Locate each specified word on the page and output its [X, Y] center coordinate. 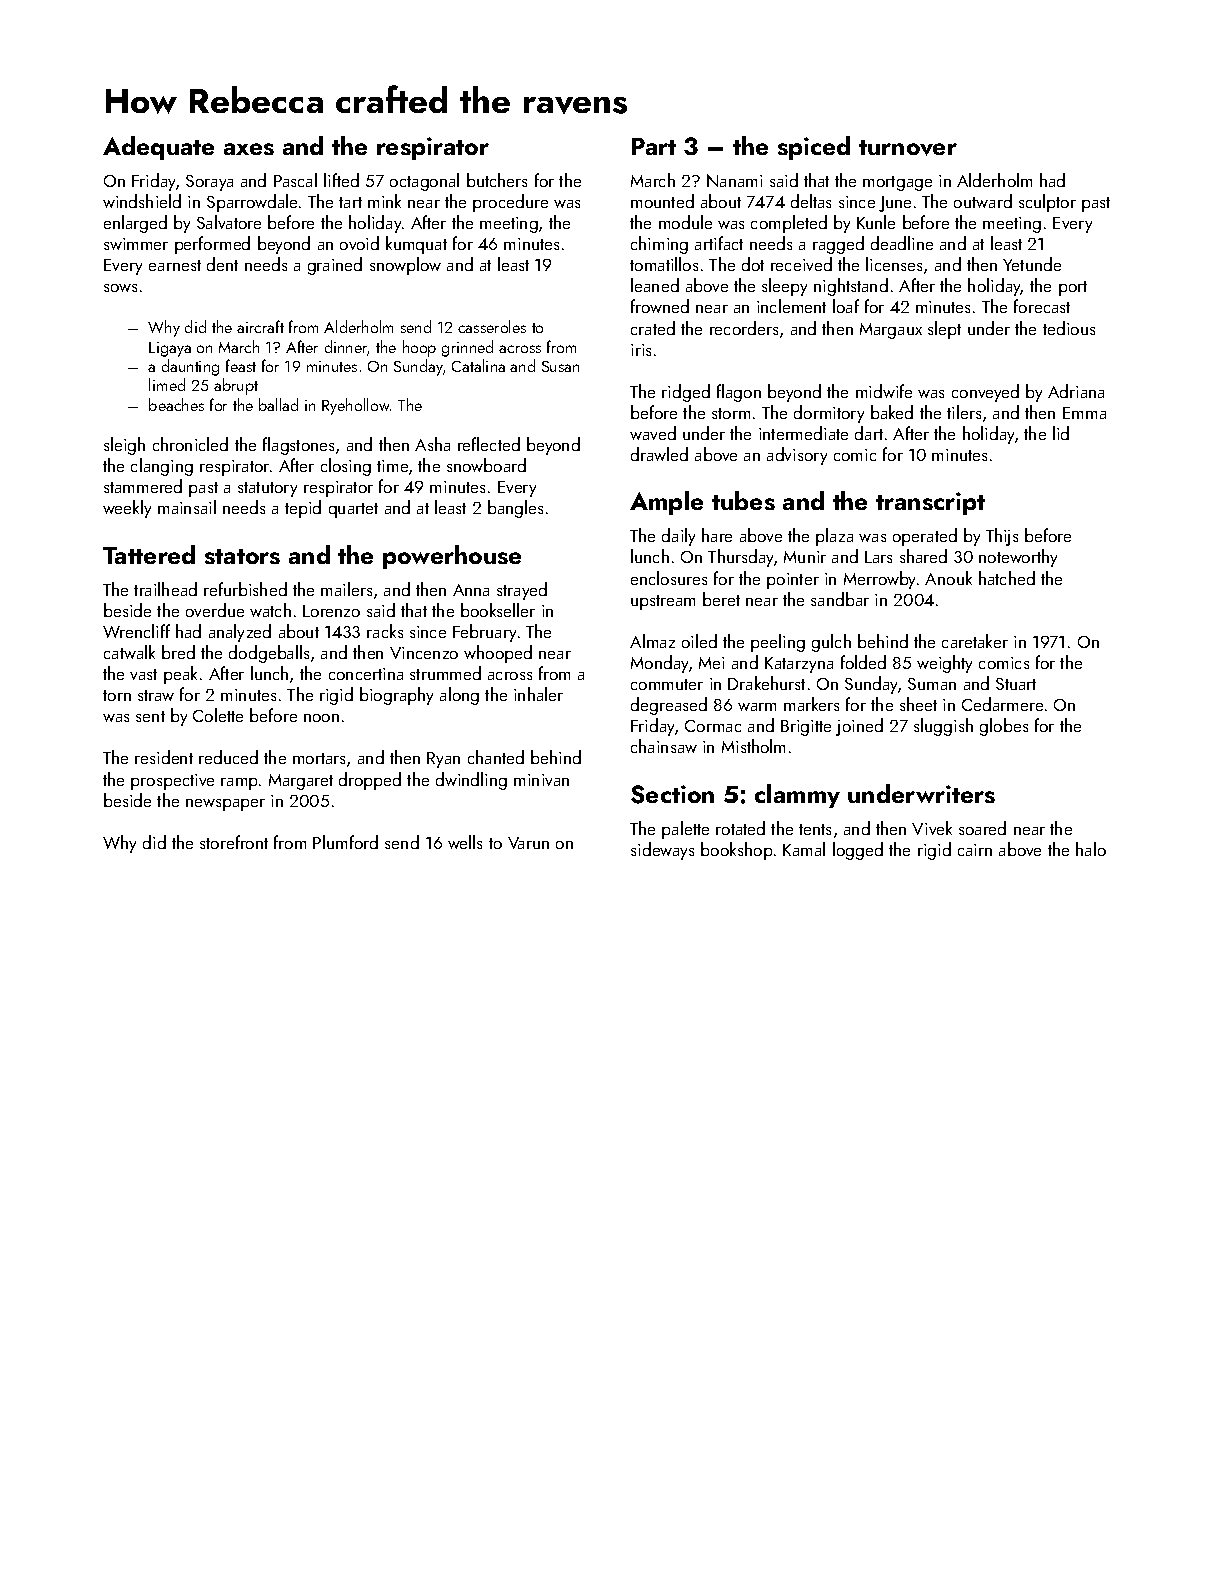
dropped [370, 781]
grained [335, 266]
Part [654, 146]
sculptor [1047, 203]
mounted [662, 201]
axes [249, 149]
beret [721, 599]
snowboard [486, 465]
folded [863, 662]
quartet [353, 510]
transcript [930, 503]
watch [270, 610]
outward [983, 201]
